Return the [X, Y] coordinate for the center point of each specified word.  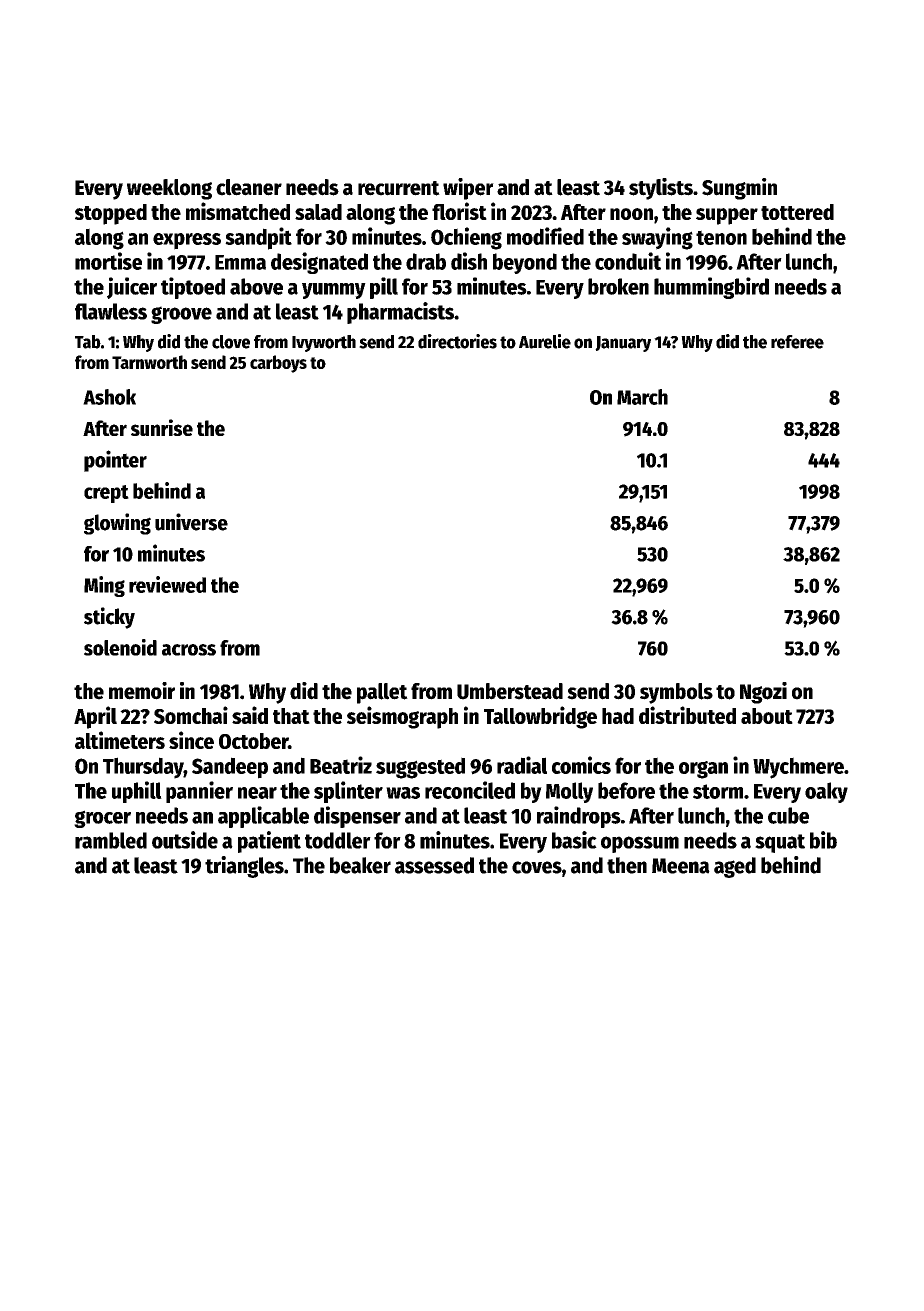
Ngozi [763, 693]
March [642, 397]
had [618, 716]
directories [457, 341]
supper [727, 216]
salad [318, 212]
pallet [382, 693]
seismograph [402, 717]
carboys [278, 364]
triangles [244, 867]
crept [106, 494]
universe [191, 522]
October [253, 741]
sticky [109, 618]
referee [797, 342]
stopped [111, 214]
